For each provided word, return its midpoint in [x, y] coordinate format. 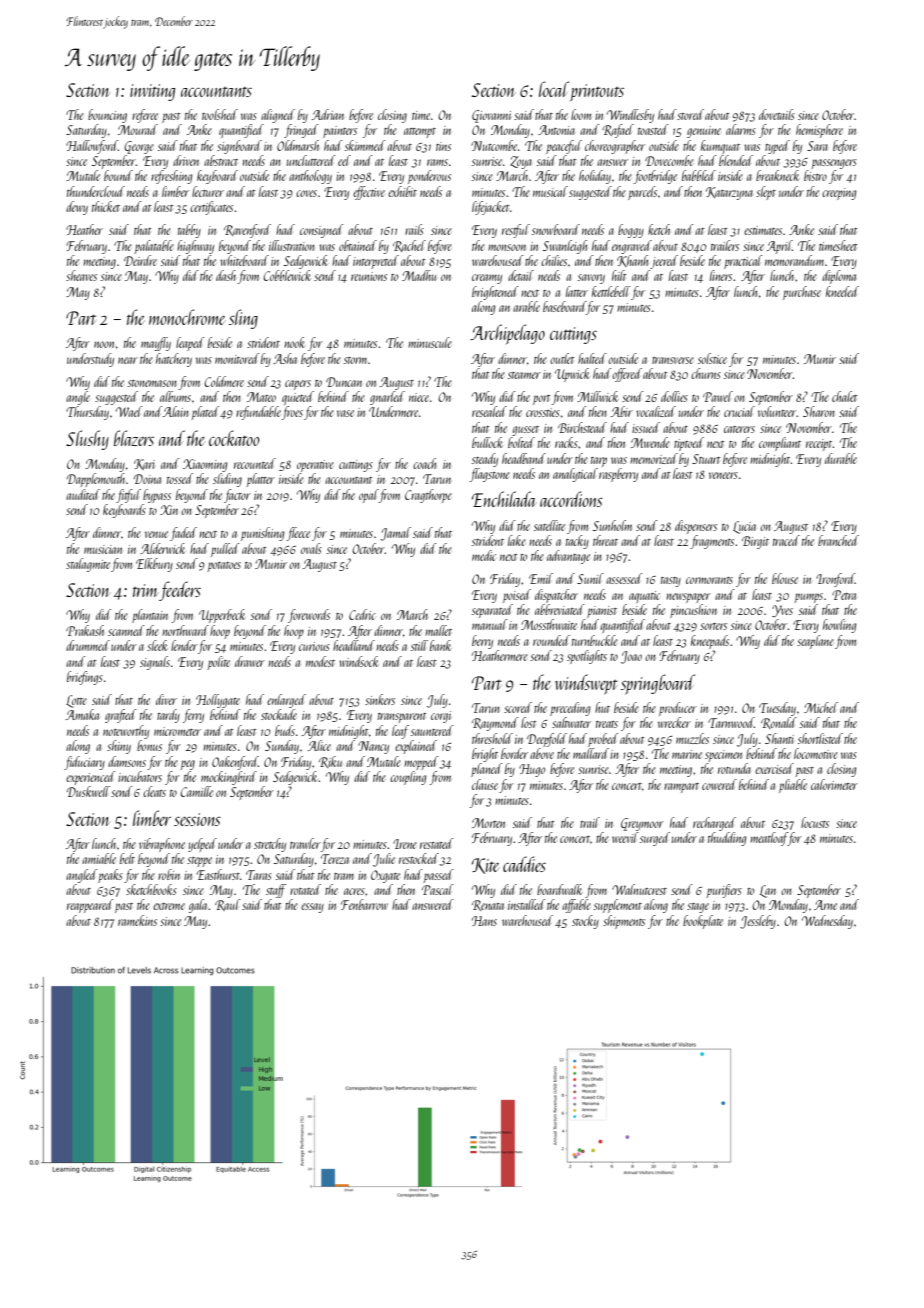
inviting [152, 92]
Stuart [706, 459]
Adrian [328, 114]
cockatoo [234, 438]
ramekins [137, 920]
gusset [525, 431]
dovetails [777, 114]
